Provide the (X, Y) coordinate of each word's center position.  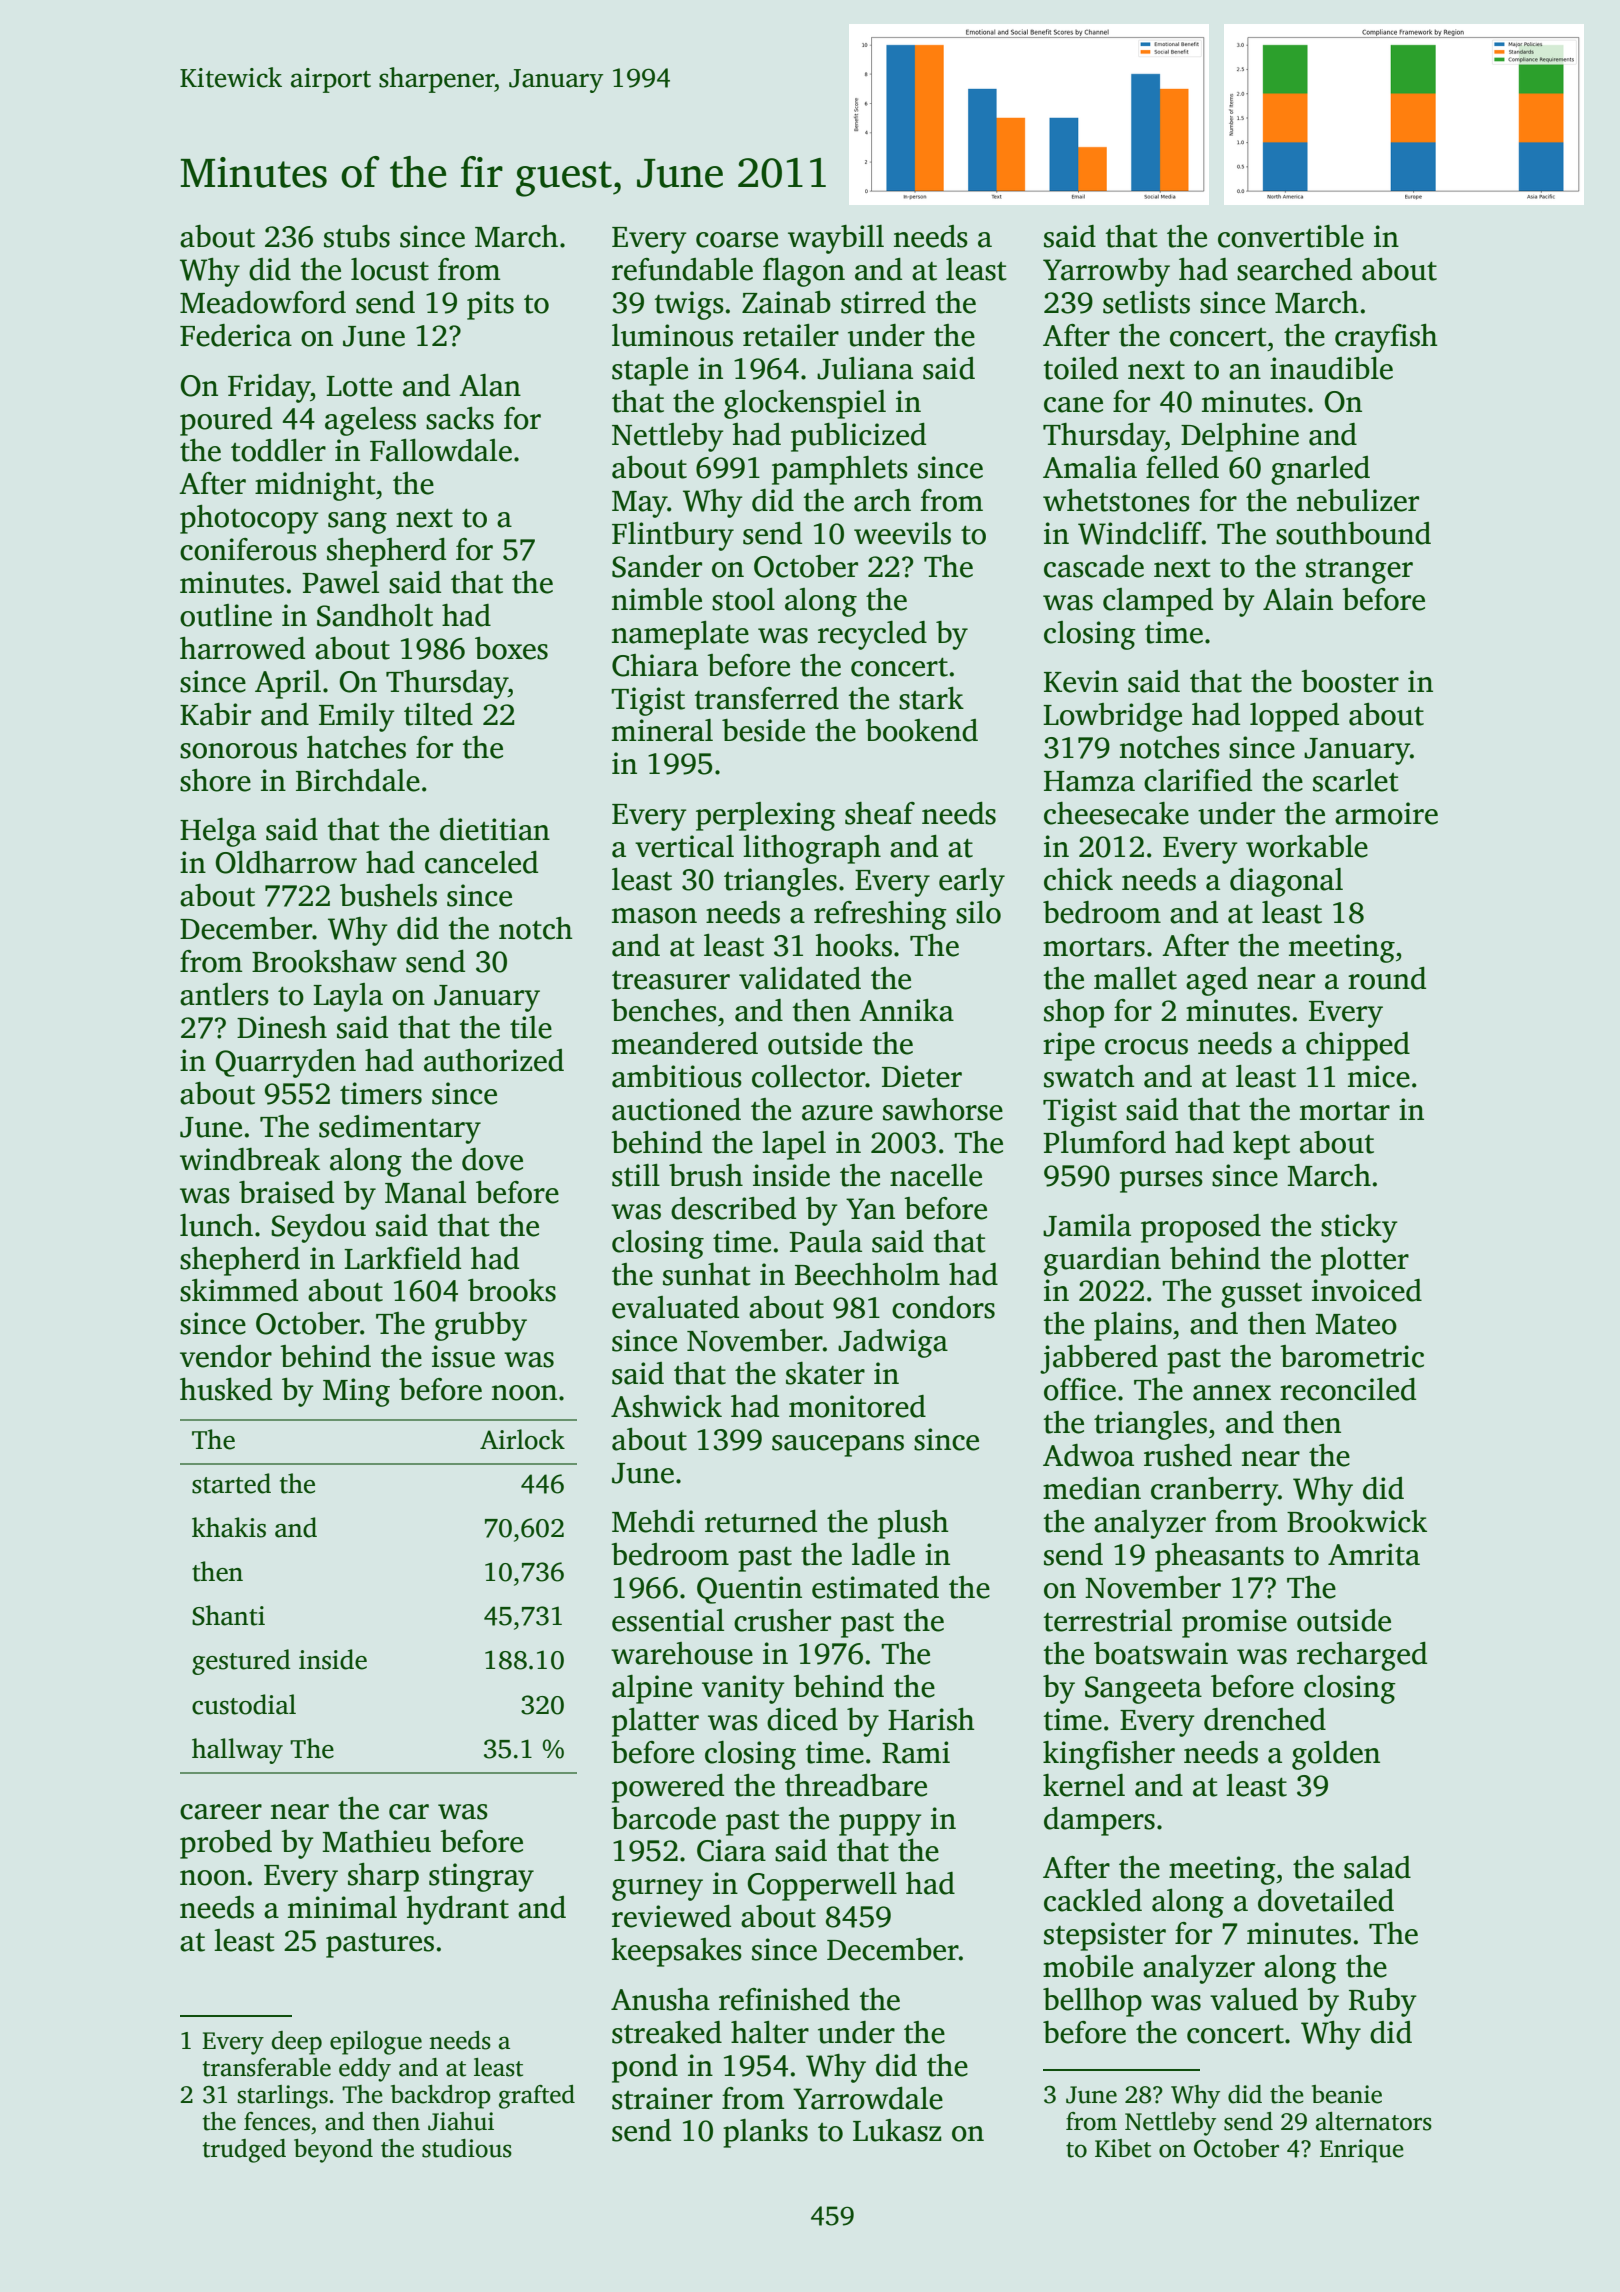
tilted (438, 714)
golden (1336, 1755)
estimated (875, 1587)
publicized (858, 437)
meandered (685, 1043)
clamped (1158, 602)
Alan (490, 385)
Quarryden (285, 1063)
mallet (1135, 978)
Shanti (228, 1615)
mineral (662, 730)
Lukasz (897, 2130)
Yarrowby (1106, 272)
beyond (333, 2151)
